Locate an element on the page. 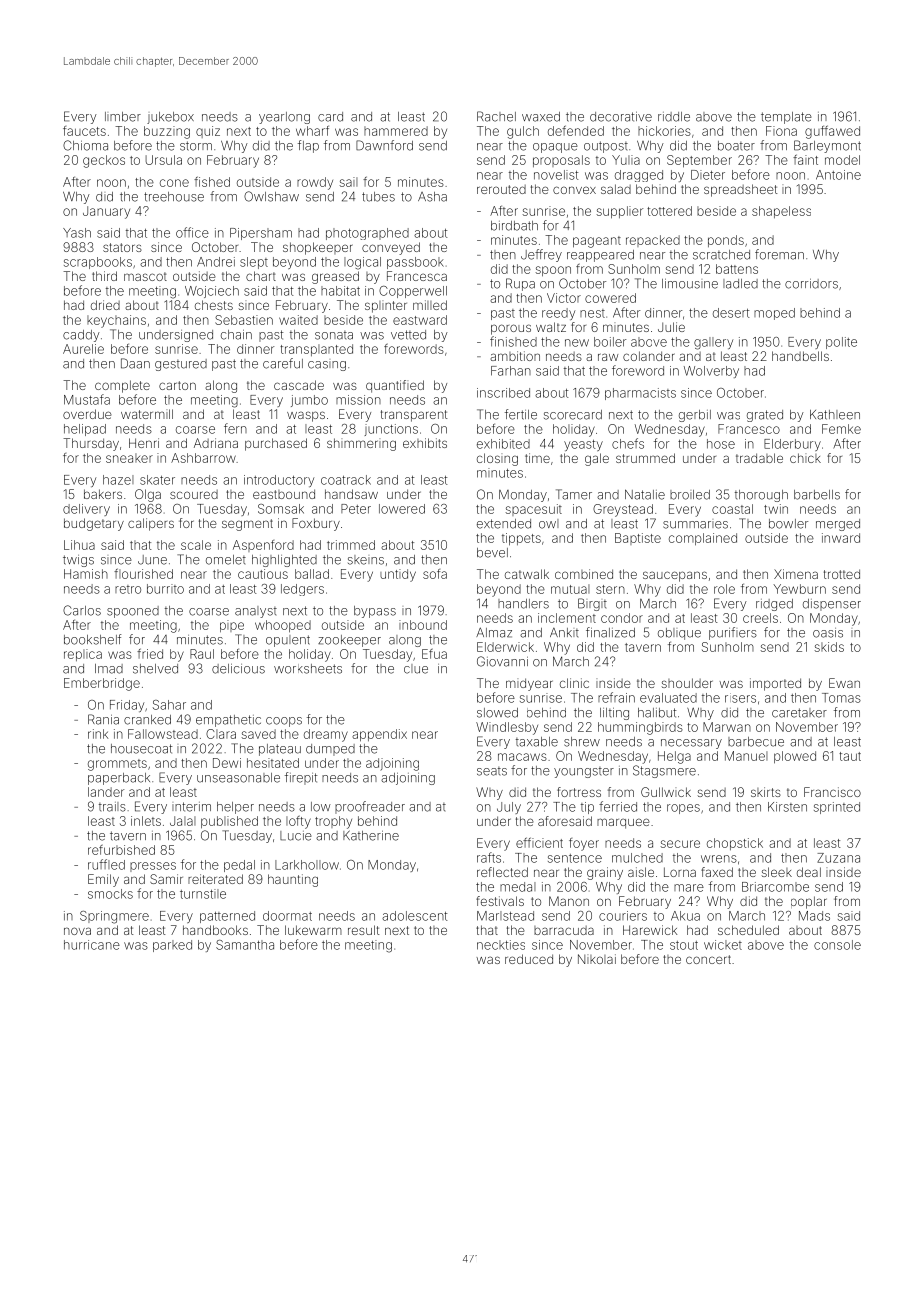 The image size is (924, 1308). hurricane is located at coordinates (92, 945).
